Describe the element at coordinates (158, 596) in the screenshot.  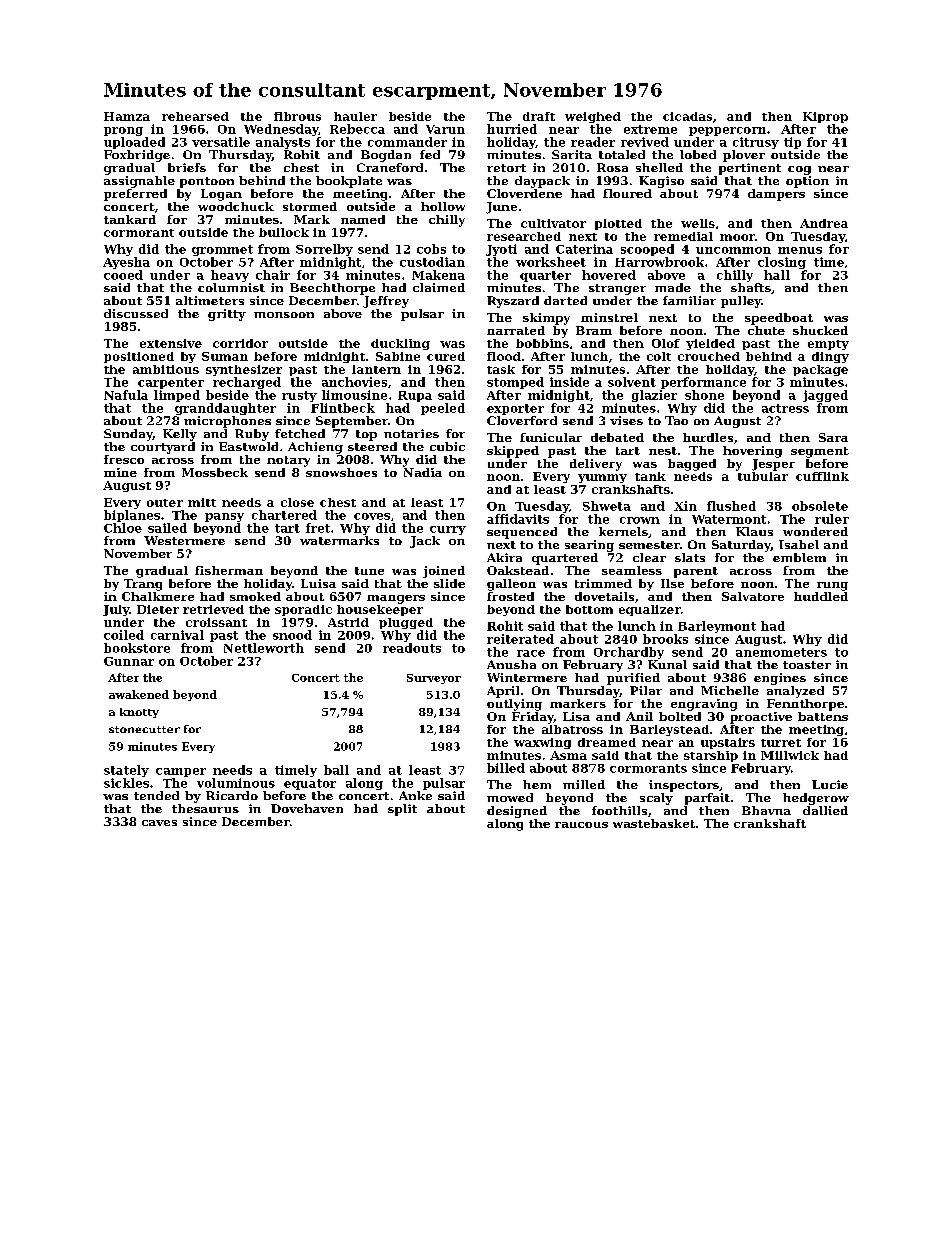
I see `Chalkmere` at that location.
